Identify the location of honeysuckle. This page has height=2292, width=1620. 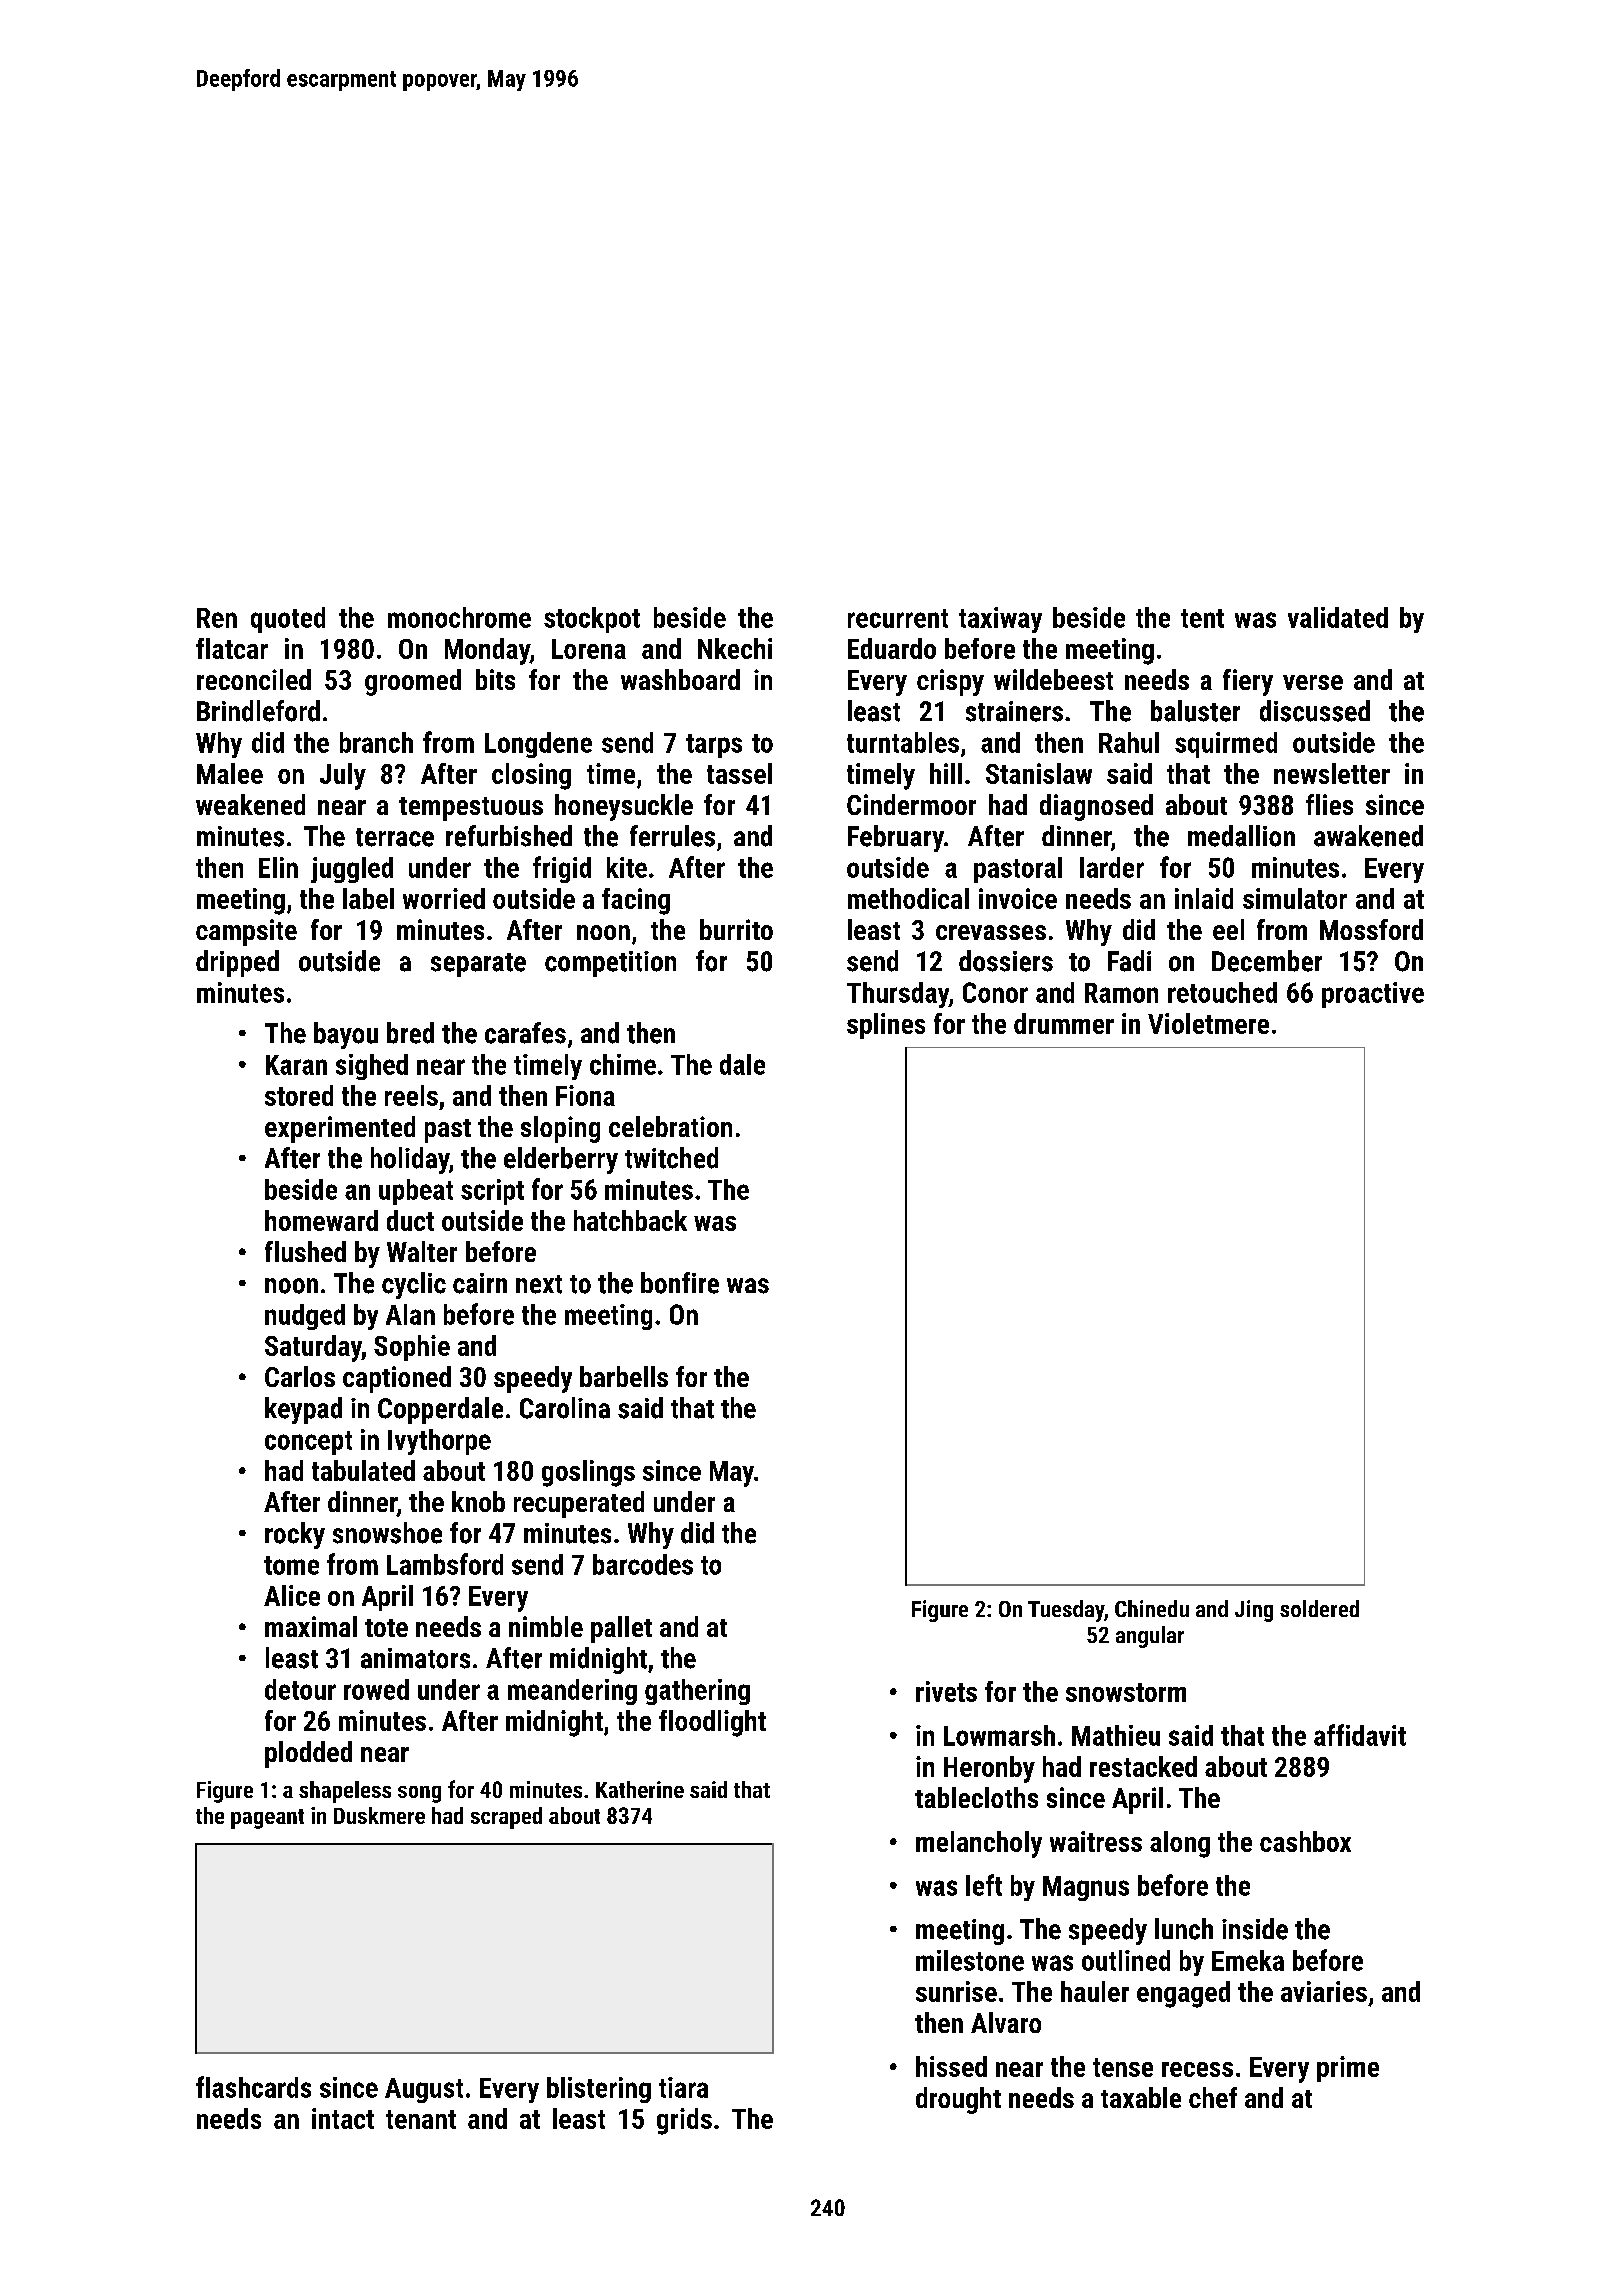
(624, 807).
